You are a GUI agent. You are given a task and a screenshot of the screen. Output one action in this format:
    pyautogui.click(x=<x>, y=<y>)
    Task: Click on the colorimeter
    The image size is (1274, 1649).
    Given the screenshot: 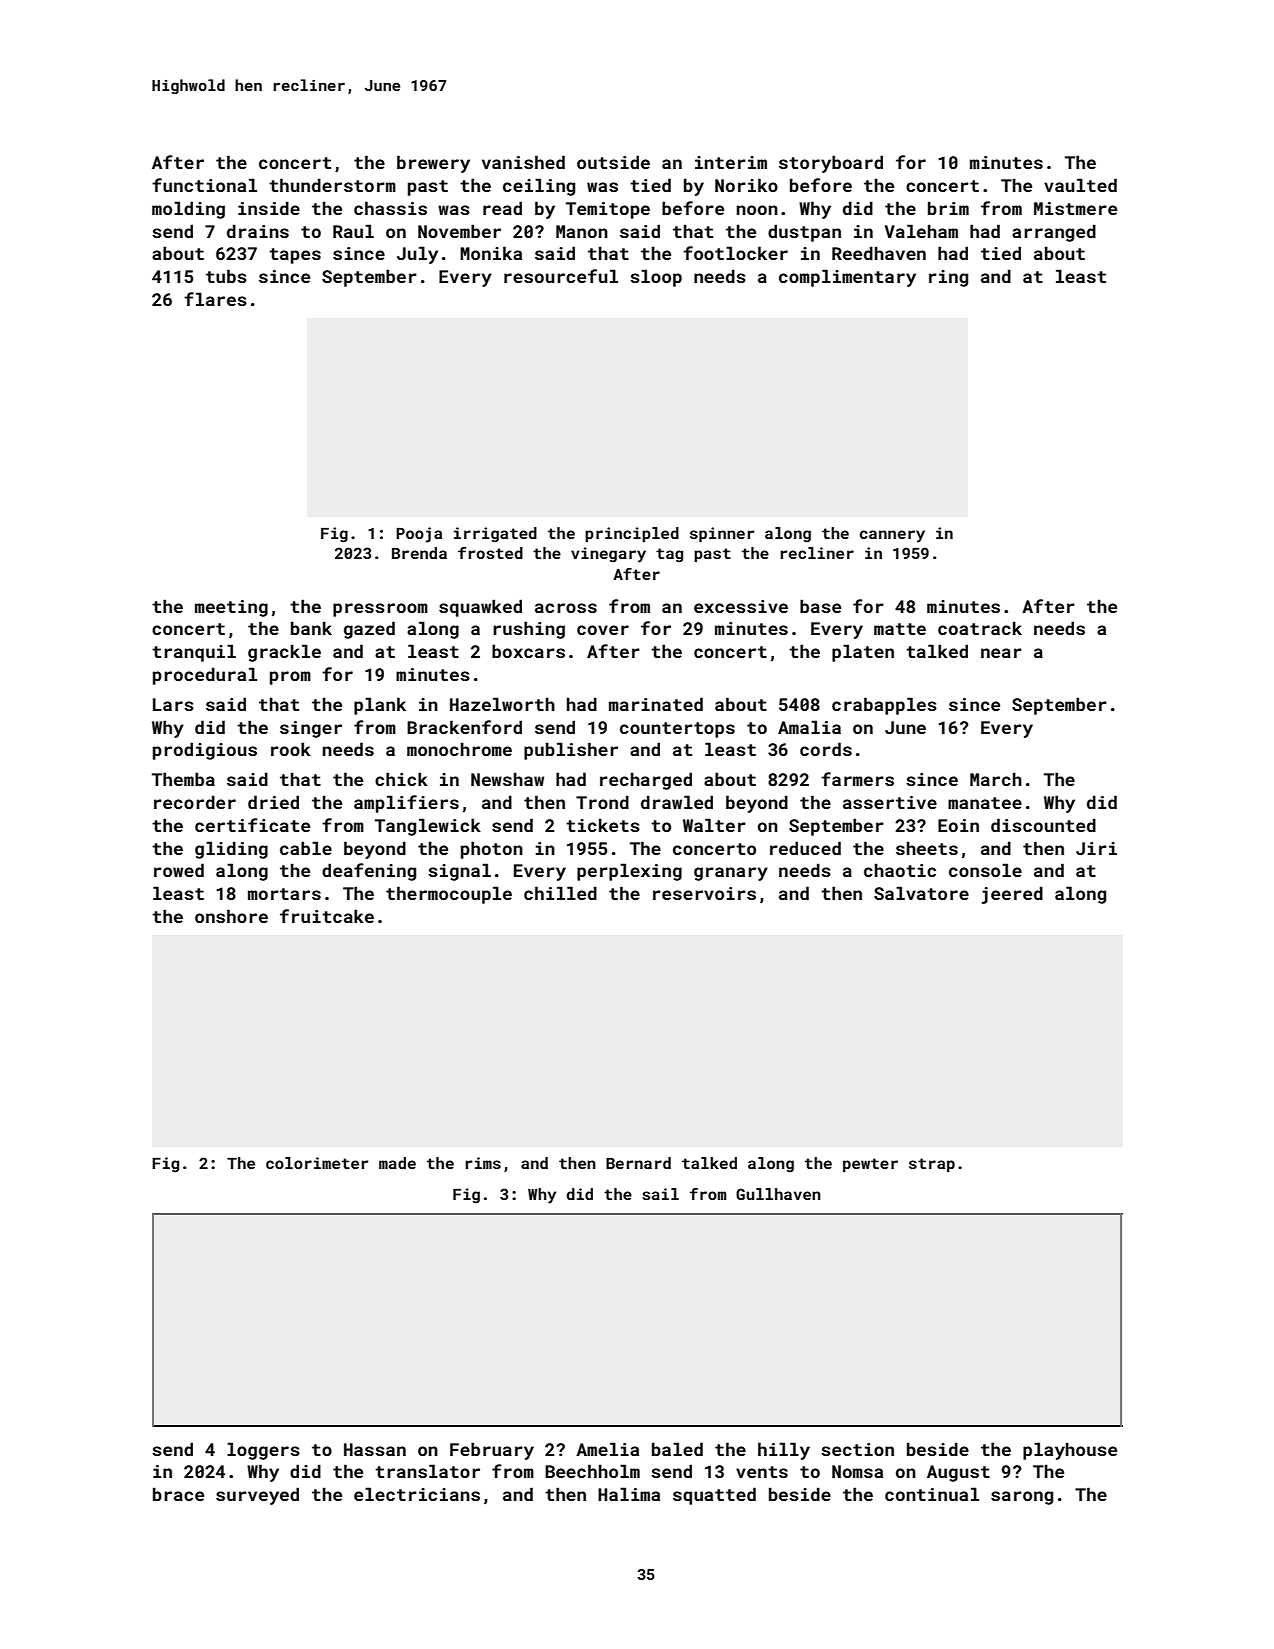 What is the action you would take?
    pyautogui.click(x=317, y=1163)
